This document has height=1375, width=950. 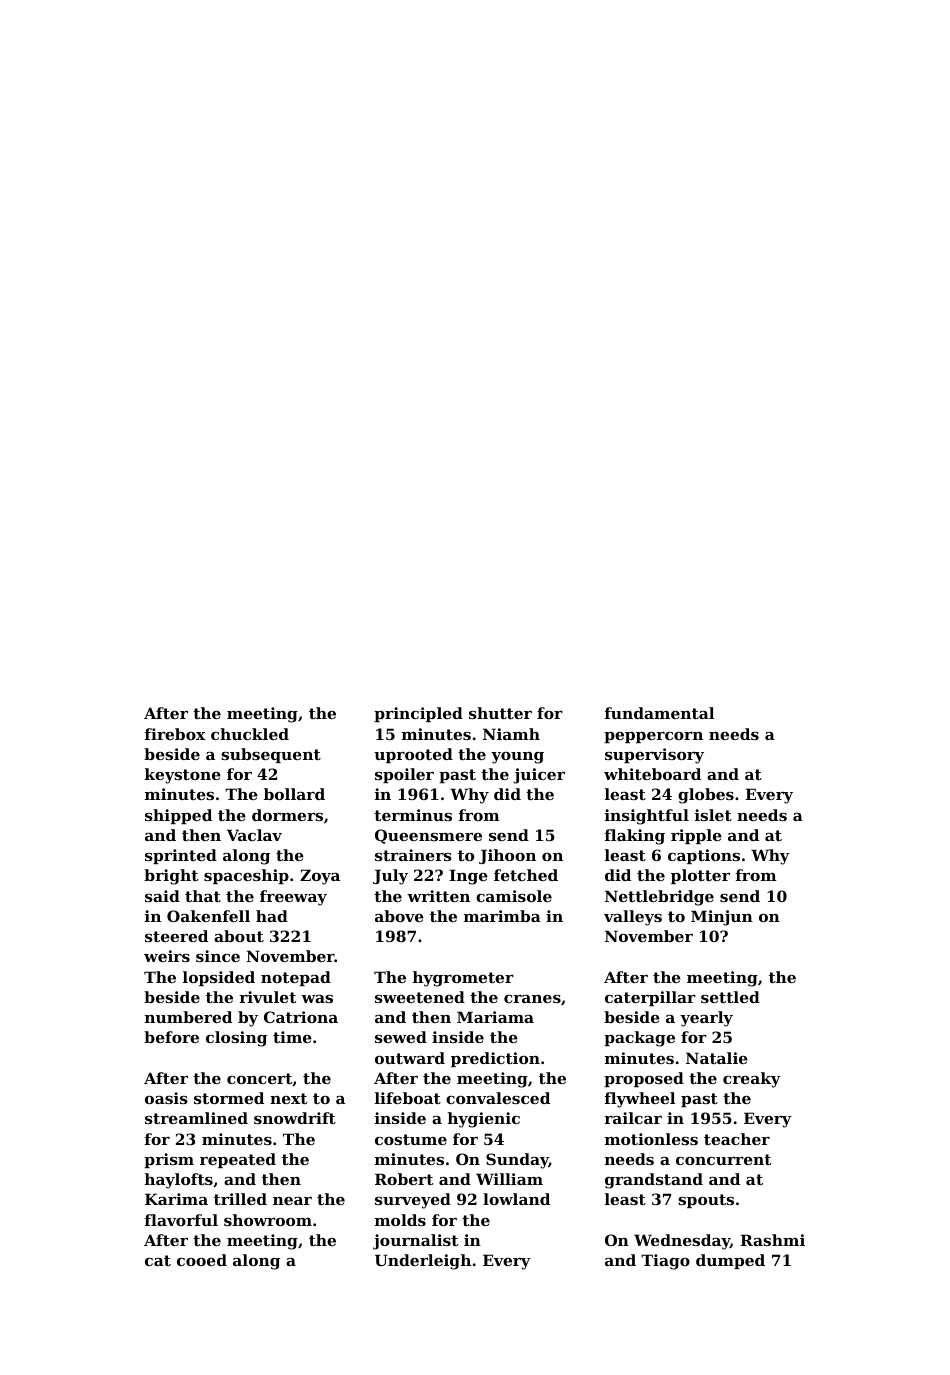 What do you see at coordinates (752, 1080) in the document?
I see `creaky` at bounding box center [752, 1080].
